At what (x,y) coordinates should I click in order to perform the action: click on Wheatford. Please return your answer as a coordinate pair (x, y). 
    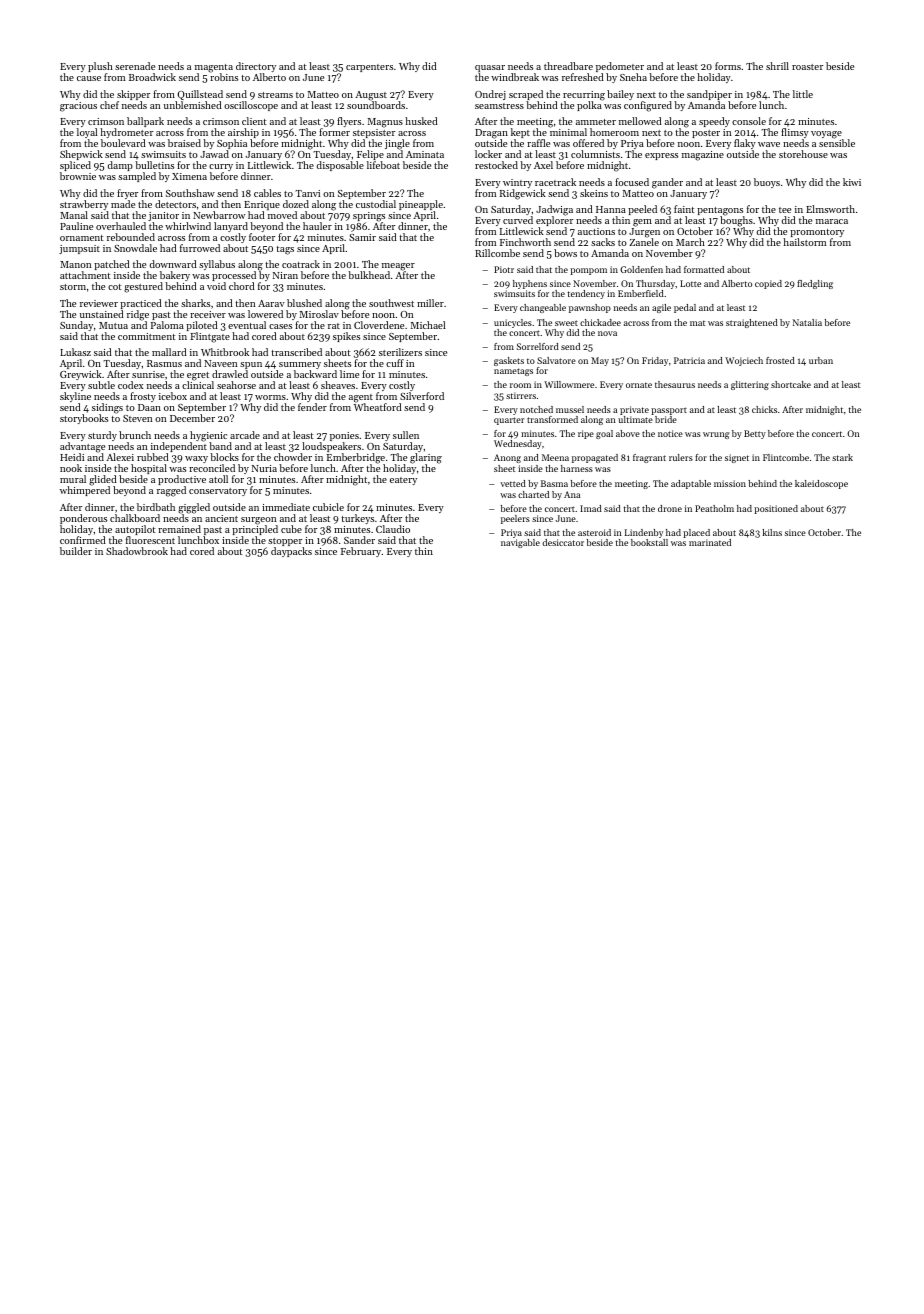
    Looking at the image, I should click on (378, 407).
